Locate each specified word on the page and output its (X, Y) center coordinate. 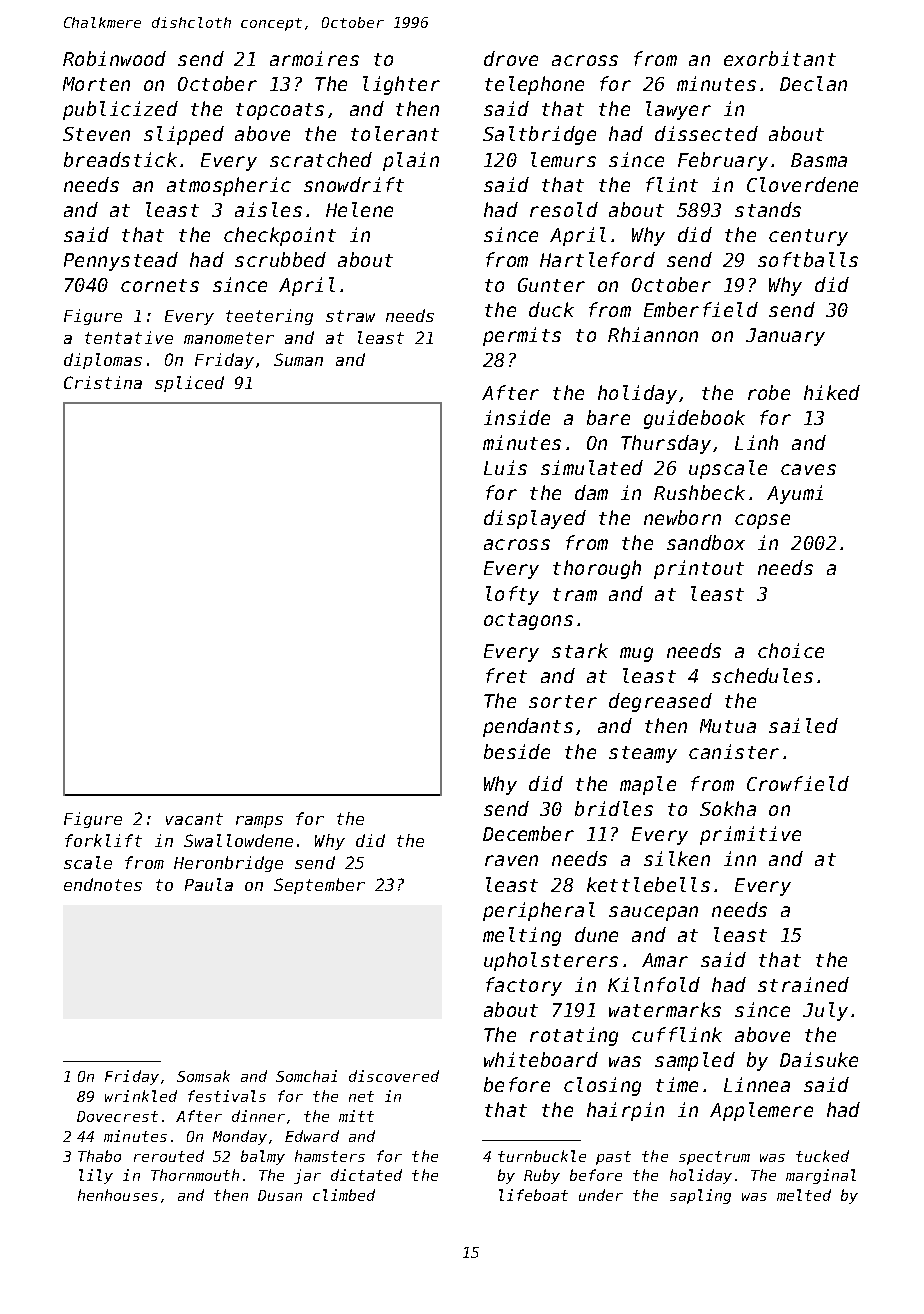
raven (511, 860)
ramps (259, 822)
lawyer (678, 110)
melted (804, 1195)
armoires (314, 58)
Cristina (103, 382)
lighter (401, 85)
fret (506, 675)
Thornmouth (195, 1175)
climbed (344, 1195)
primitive (750, 835)
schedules (762, 675)
